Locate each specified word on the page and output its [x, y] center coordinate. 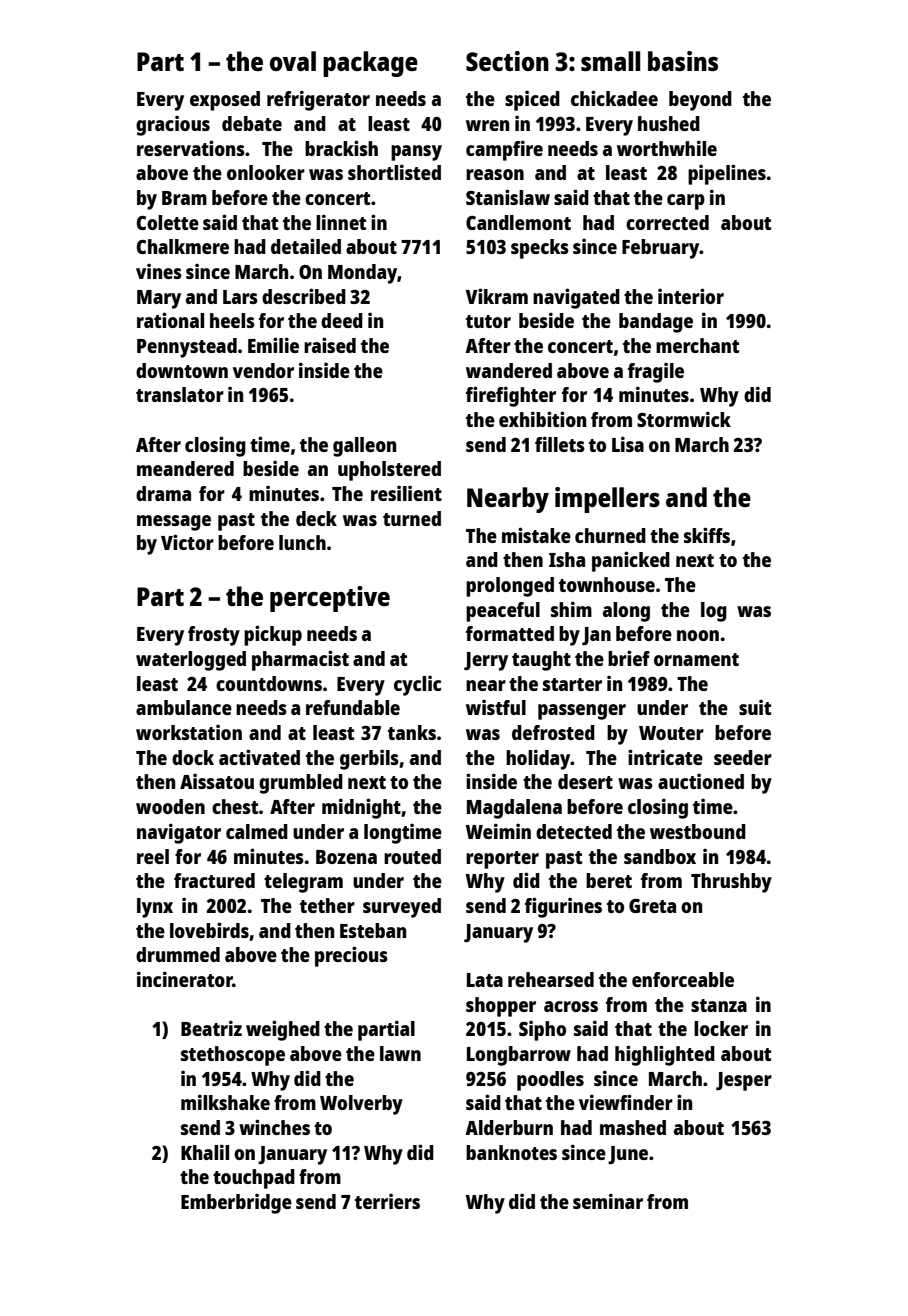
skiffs [707, 535]
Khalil [205, 1152]
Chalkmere [183, 246]
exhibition [542, 419]
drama [163, 493]
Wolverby [361, 1105]
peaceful [503, 612]
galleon [364, 447]
